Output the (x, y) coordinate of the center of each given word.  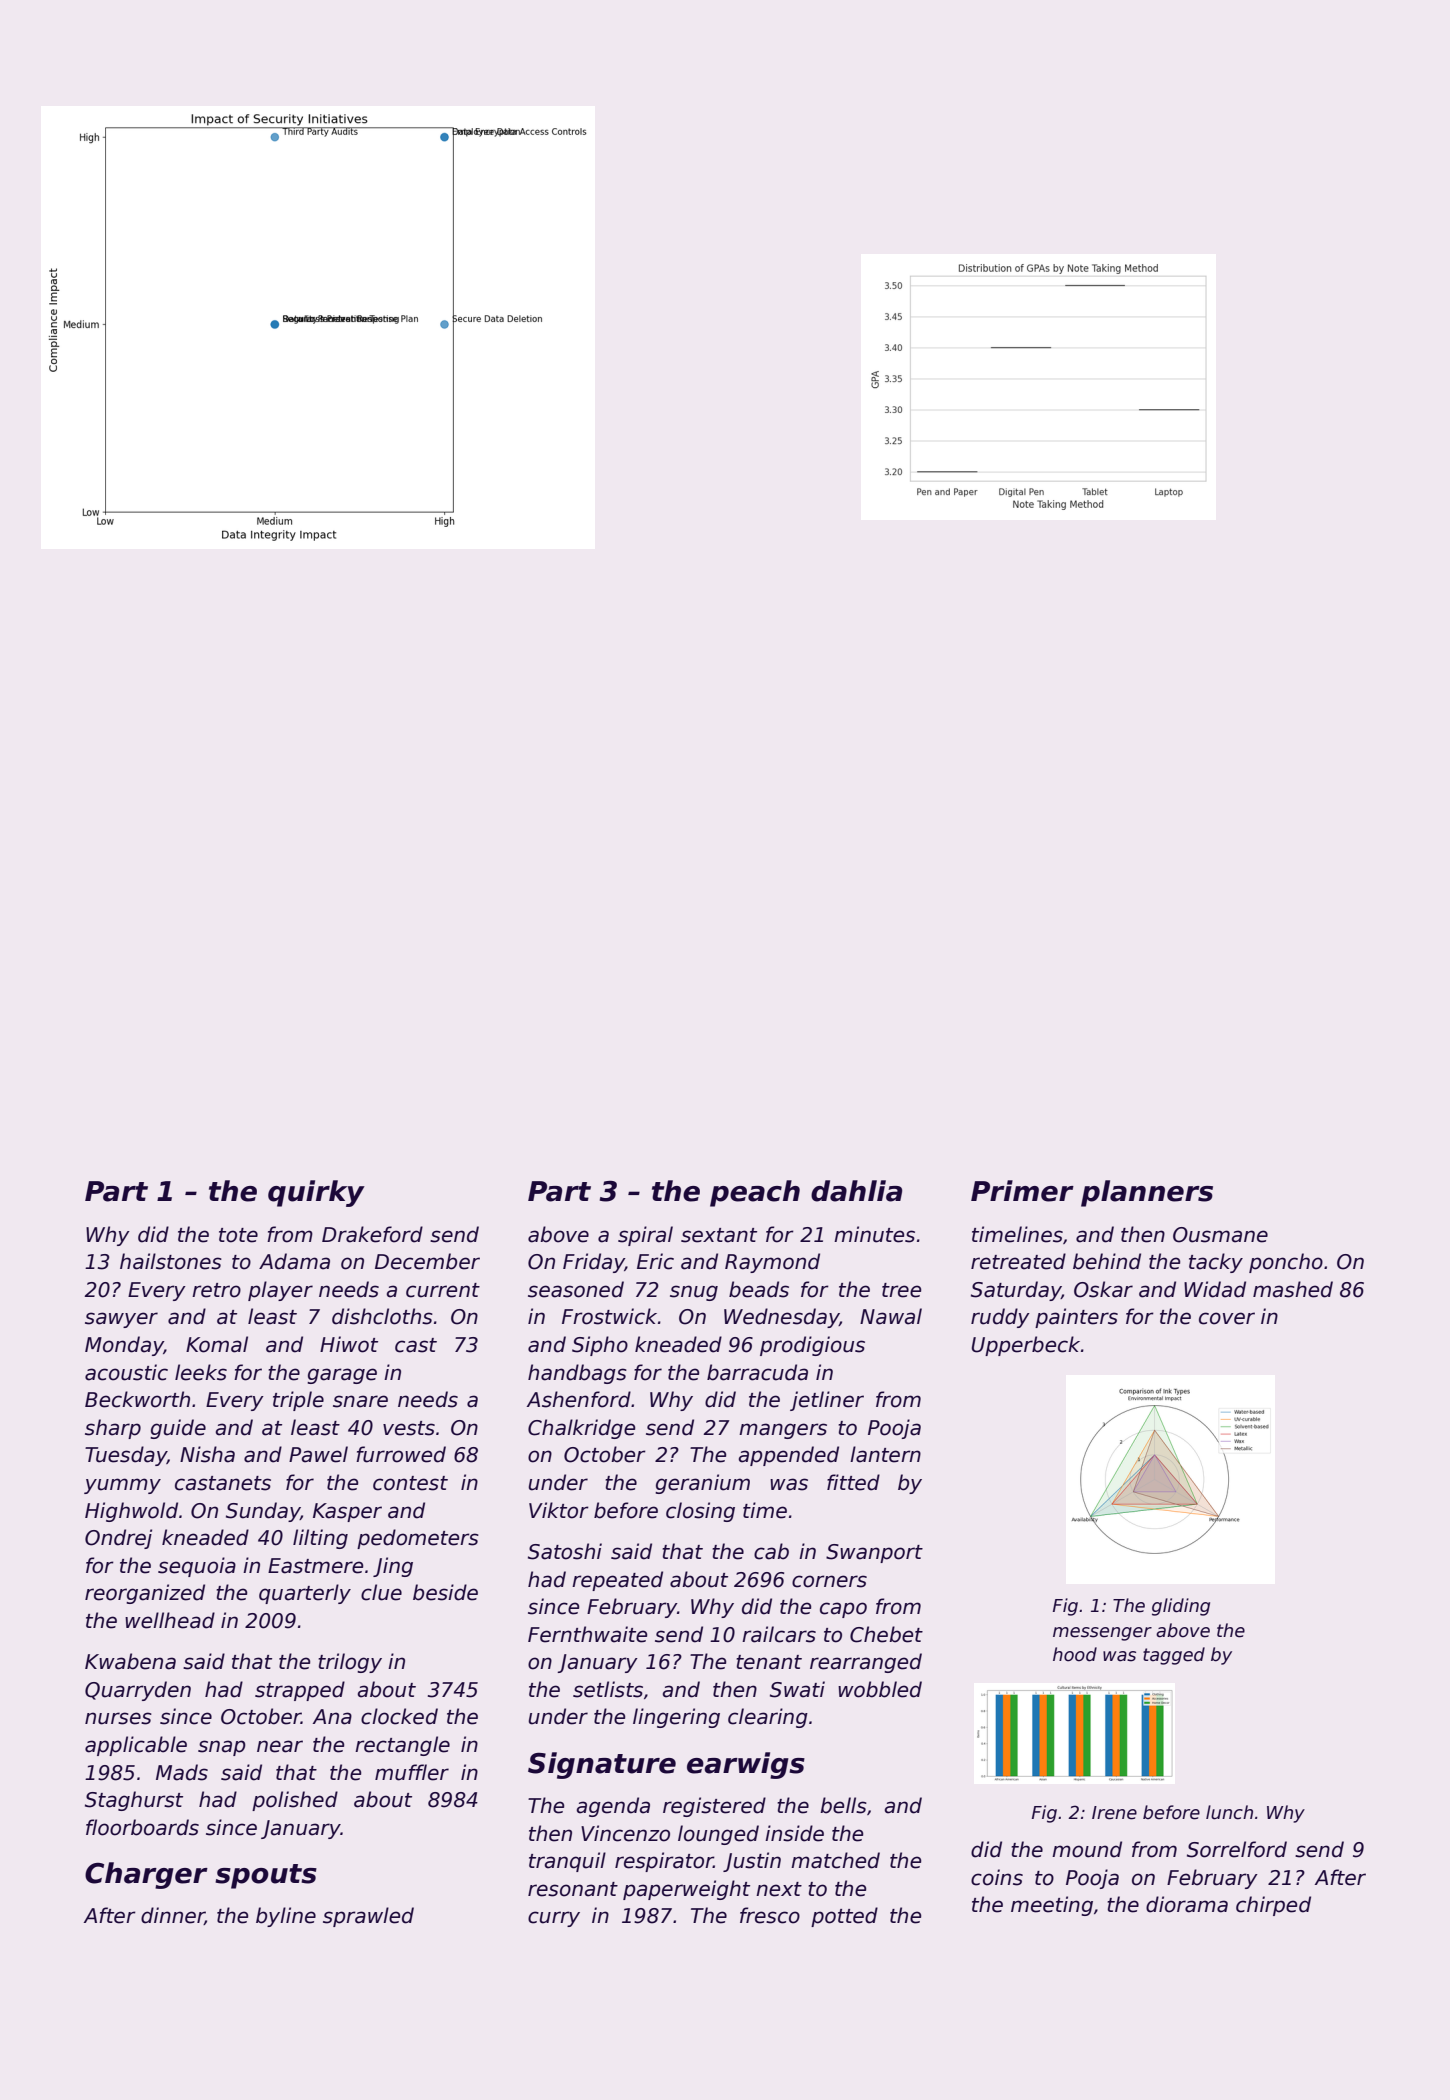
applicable (136, 1746)
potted (844, 1917)
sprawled (368, 1917)
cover (1227, 1318)
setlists (608, 1689)
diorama (1187, 1904)
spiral (645, 1236)
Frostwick (609, 1316)
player (280, 1291)
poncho (1286, 1263)
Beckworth (137, 1399)
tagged (1174, 1656)
